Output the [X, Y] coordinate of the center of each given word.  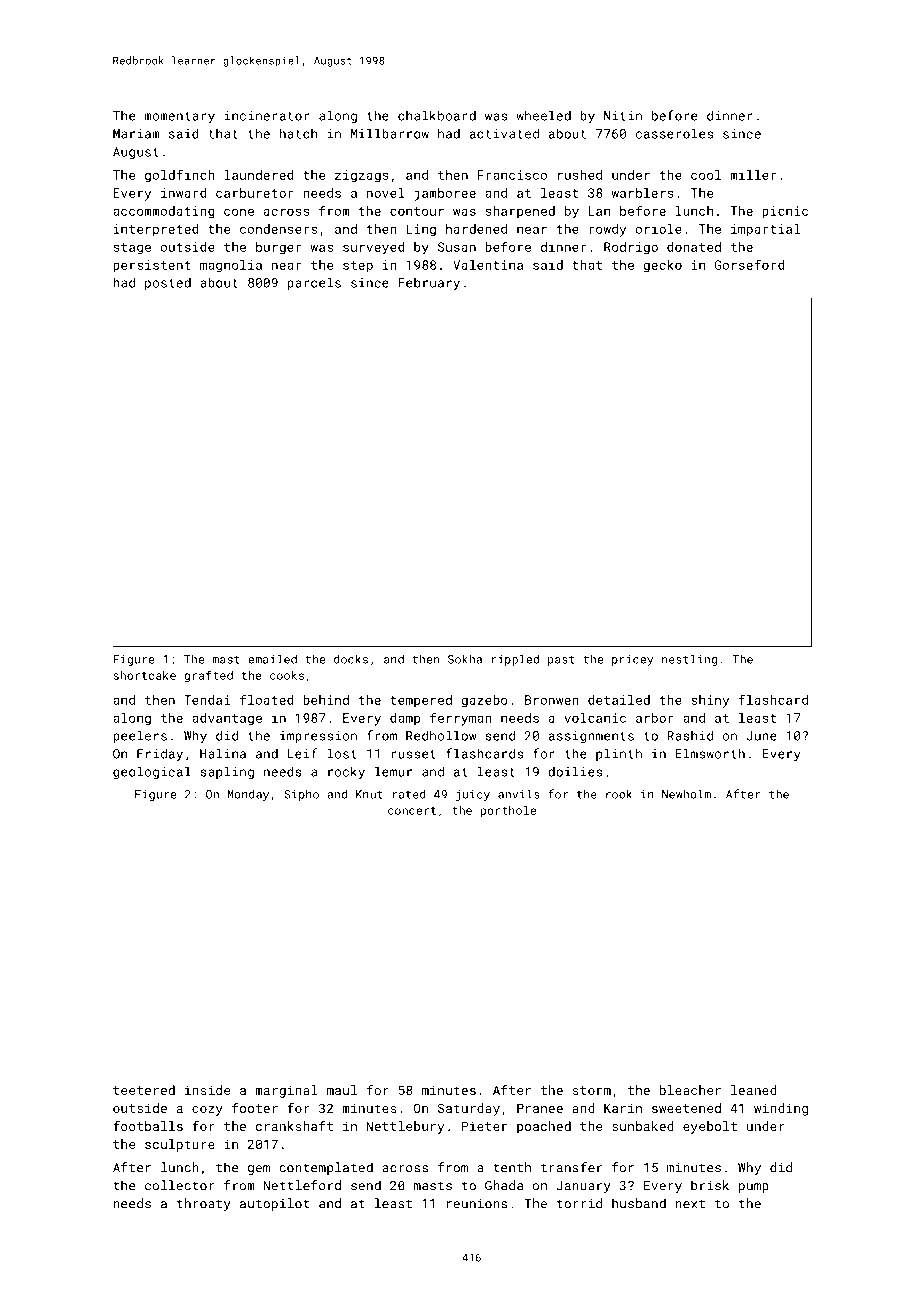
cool [706, 175]
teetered [144, 1090]
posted [168, 283]
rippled [515, 660]
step [358, 267]
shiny [710, 701]
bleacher [690, 1090]
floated [267, 699]
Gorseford [749, 264]
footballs [148, 1126]
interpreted [156, 230]
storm [592, 1090]
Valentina [488, 265]
